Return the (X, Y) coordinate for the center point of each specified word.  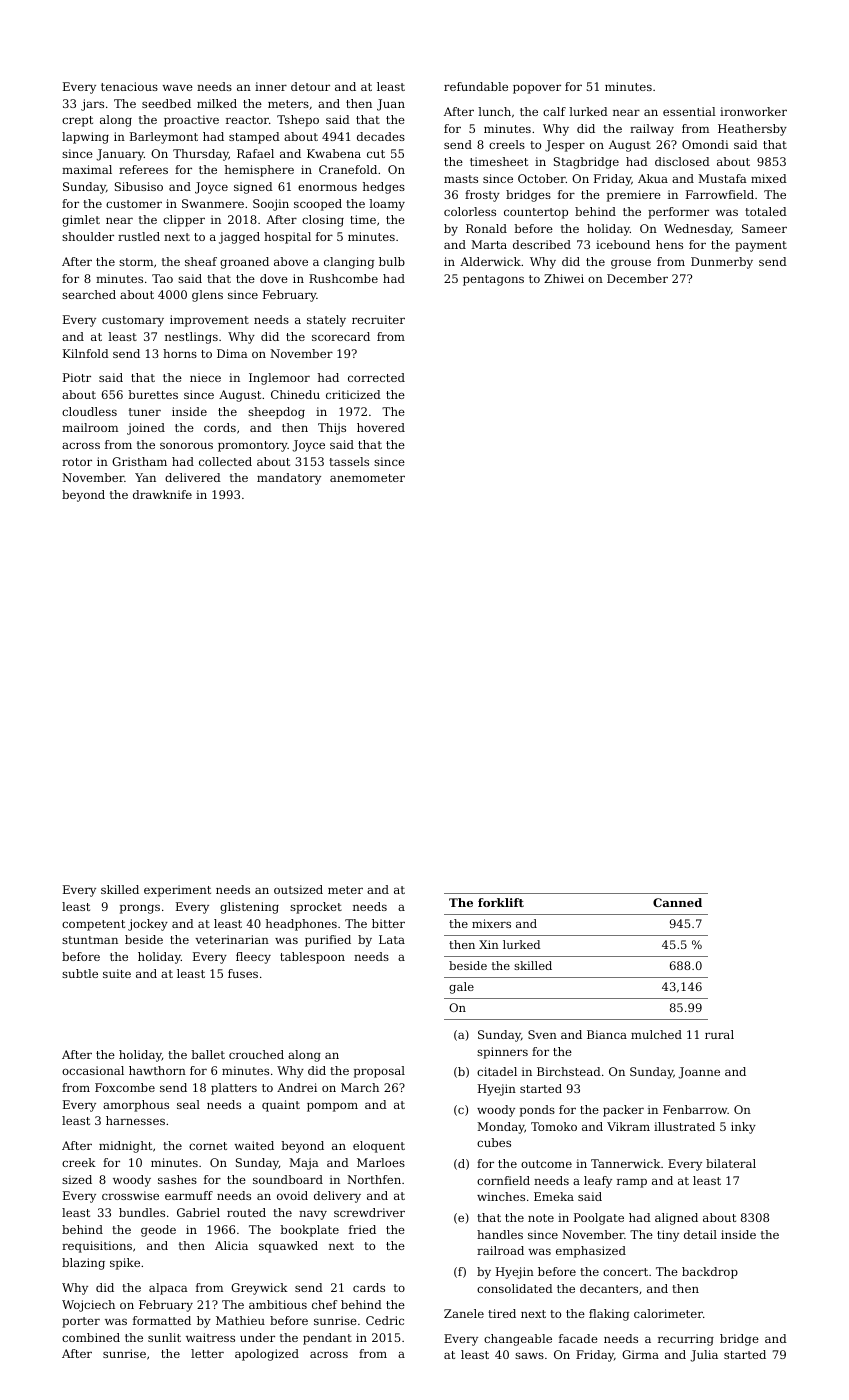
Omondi (705, 144)
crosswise (130, 1195)
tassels (349, 461)
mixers (491, 923)
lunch (494, 111)
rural (719, 1034)
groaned (244, 263)
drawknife (162, 494)
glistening (249, 908)
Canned (677, 902)
